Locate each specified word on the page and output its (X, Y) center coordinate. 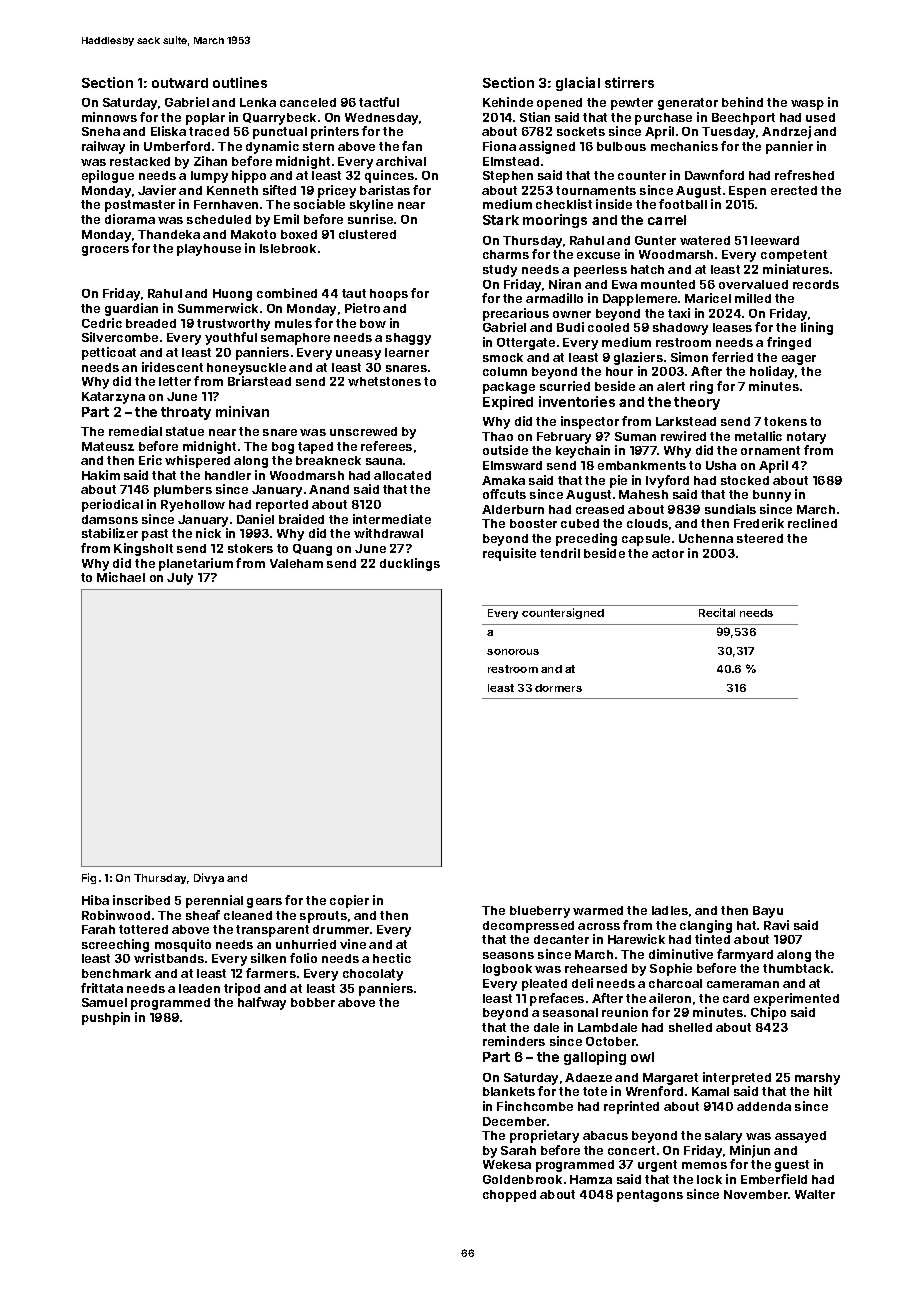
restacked (140, 161)
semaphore (295, 339)
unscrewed (363, 431)
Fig (89, 878)
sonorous (513, 652)
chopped (509, 1196)
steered (760, 538)
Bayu (768, 912)
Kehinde (508, 102)
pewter (632, 104)
